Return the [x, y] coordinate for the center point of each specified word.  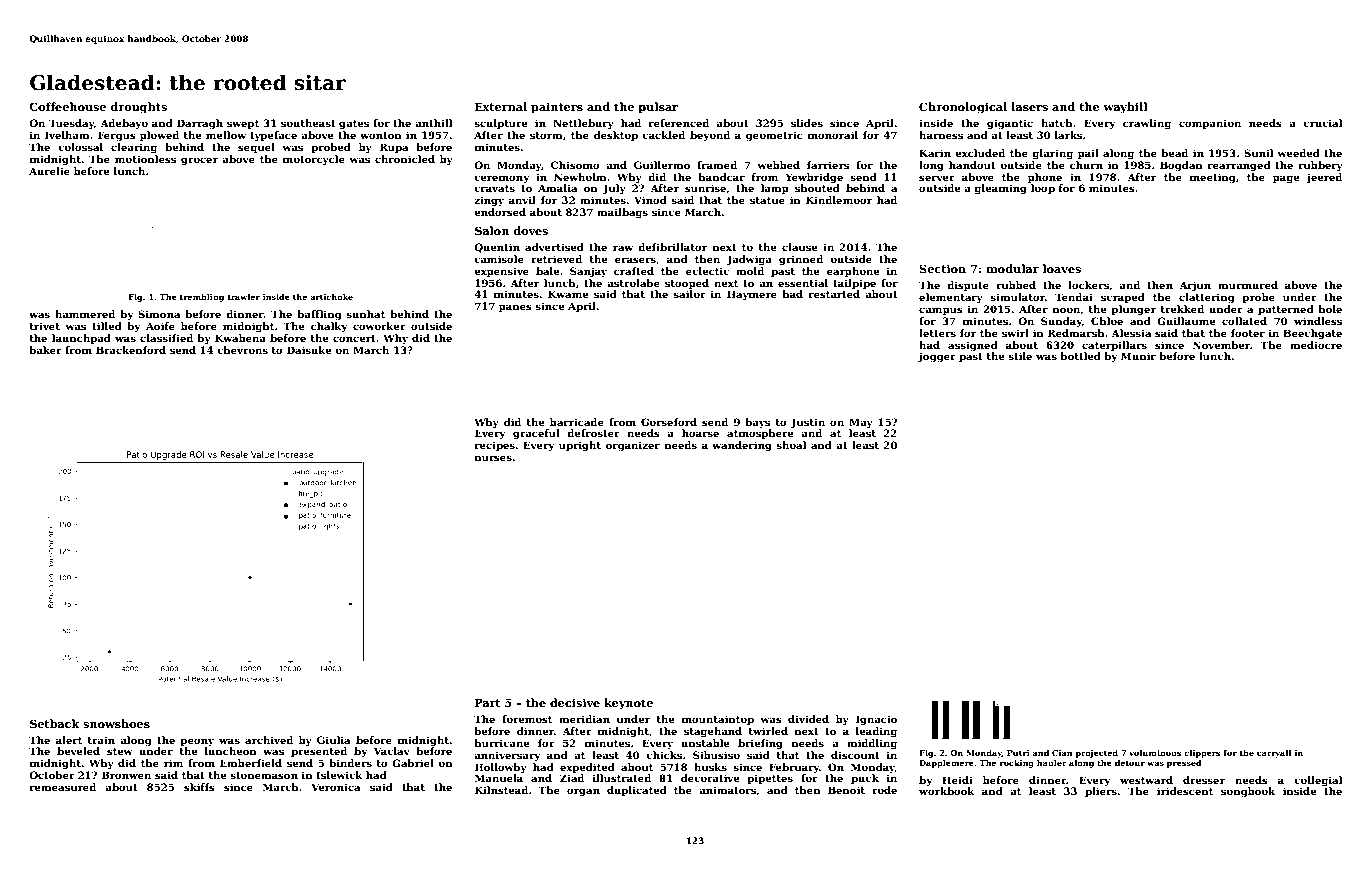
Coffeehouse [67, 106]
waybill [1125, 108]
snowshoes [116, 723]
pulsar [658, 108]
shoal [791, 445]
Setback [54, 723]
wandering [742, 446]
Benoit [846, 790]
